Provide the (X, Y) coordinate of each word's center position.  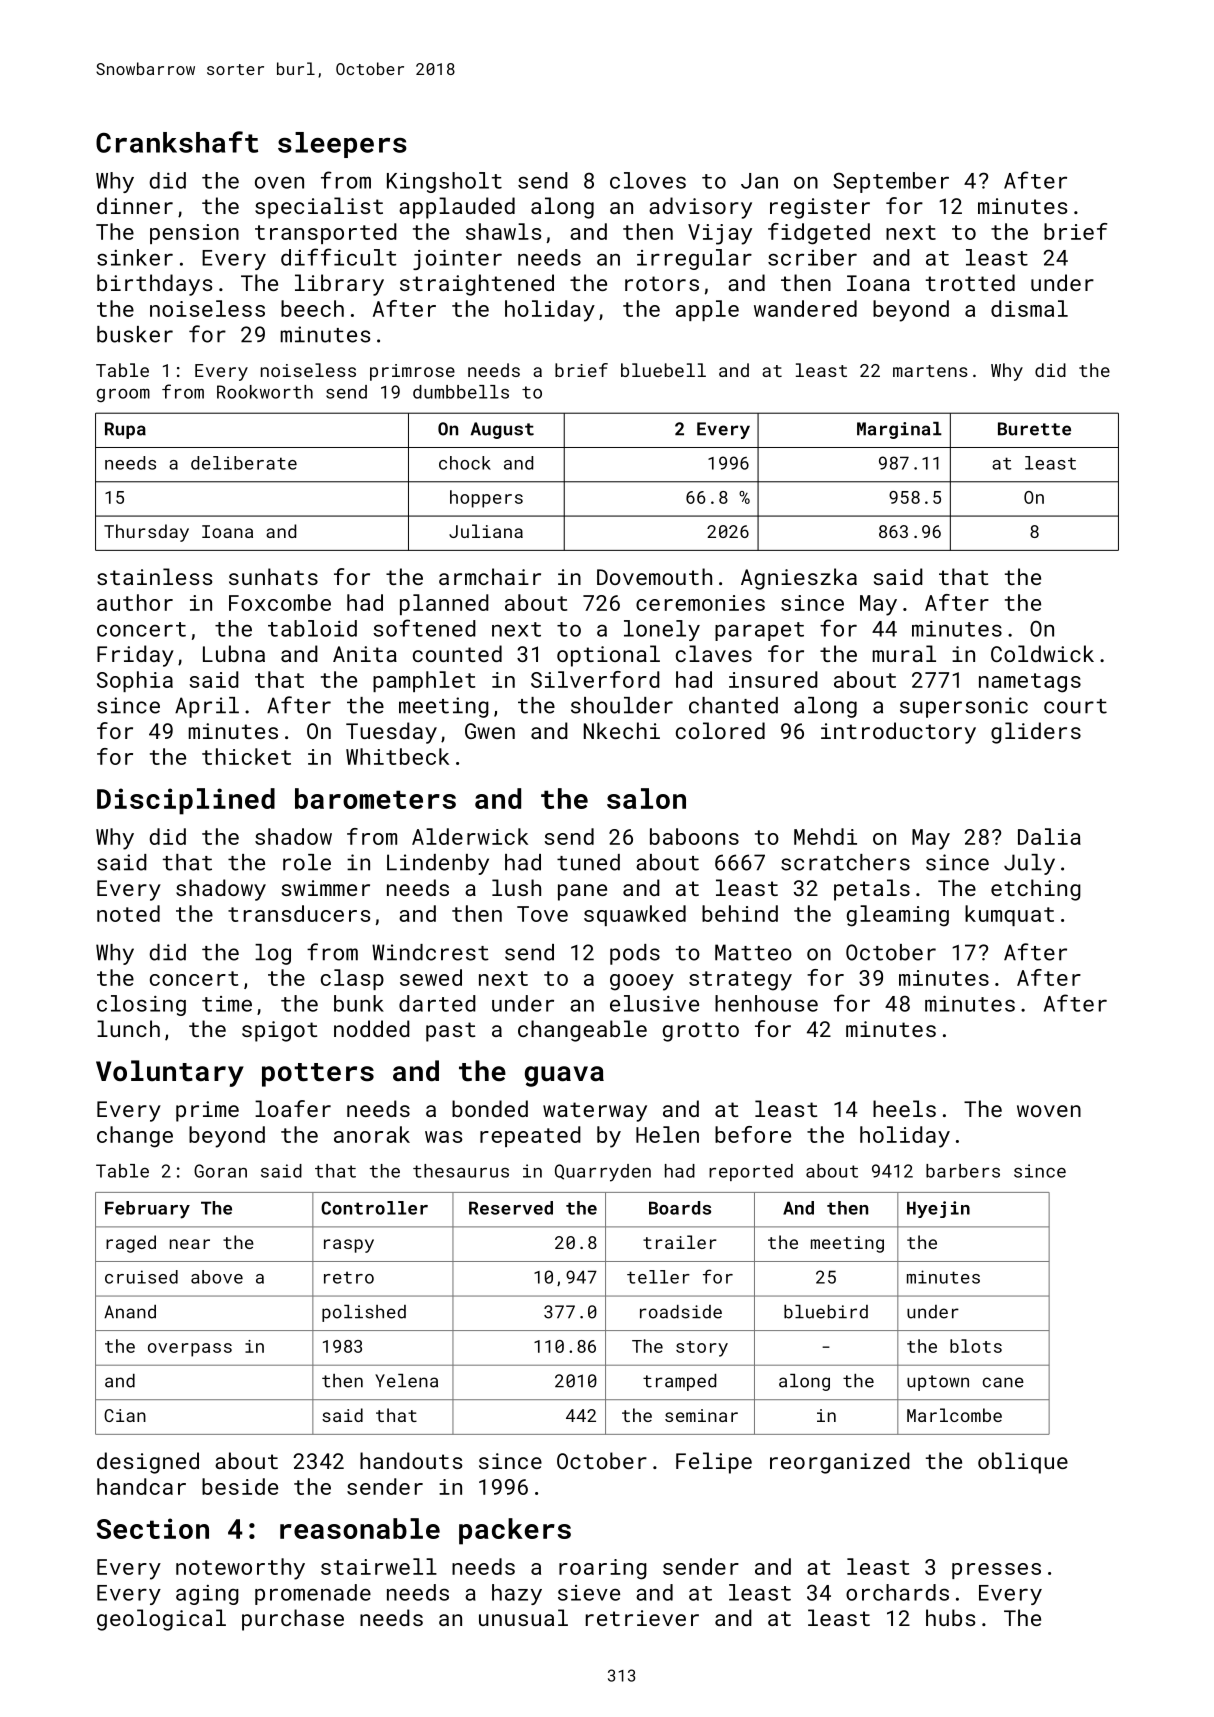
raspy (349, 1246)
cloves (648, 180)
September (891, 182)
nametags (1030, 683)
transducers (299, 913)
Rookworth (265, 392)
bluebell (663, 370)
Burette (1034, 429)
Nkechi (622, 730)
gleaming (898, 916)
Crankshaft (177, 142)
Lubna (234, 653)
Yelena (406, 1381)
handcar (141, 1486)
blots (976, 1346)
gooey (642, 982)
